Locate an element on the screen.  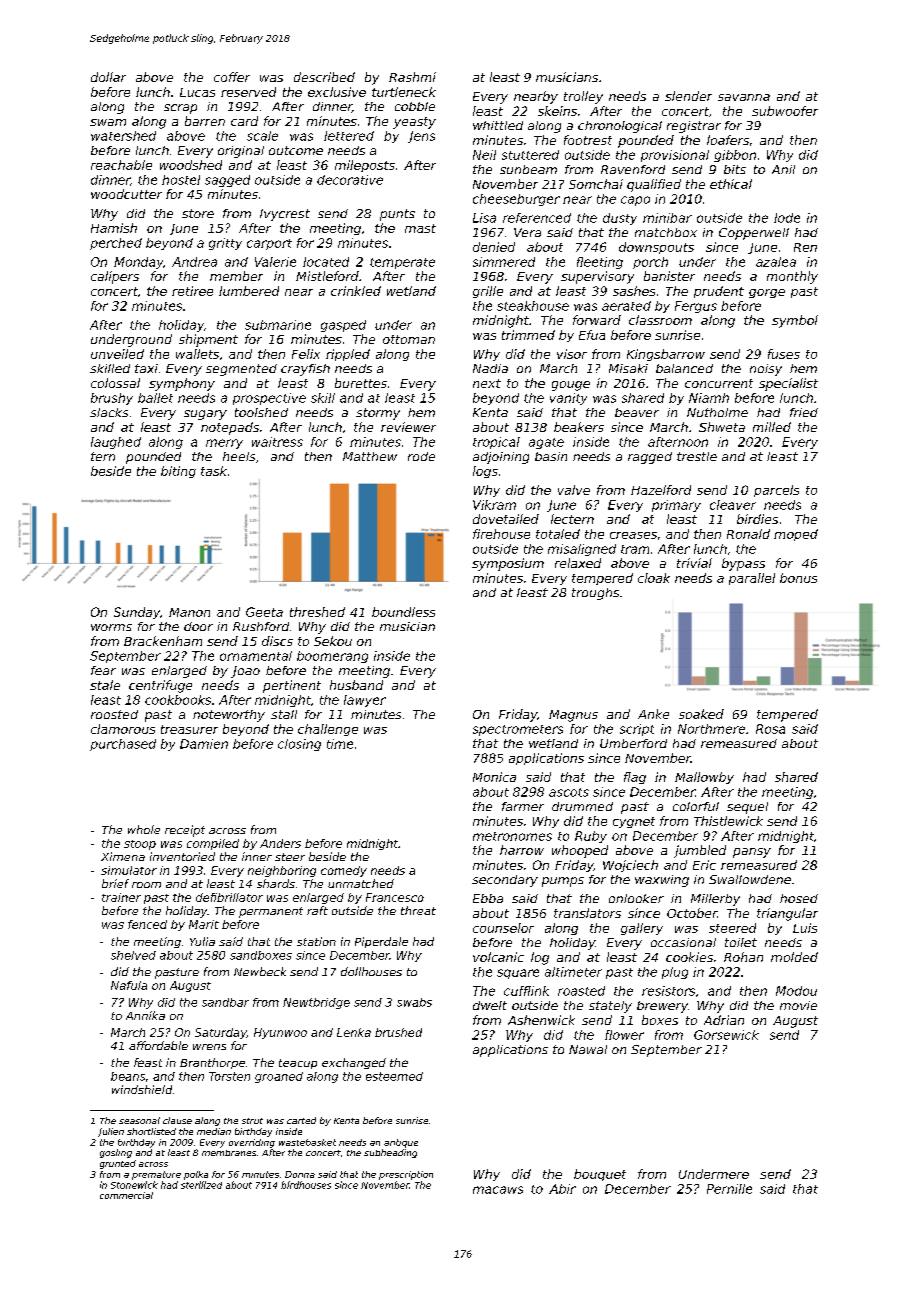
ballet is located at coordinates (155, 398).
